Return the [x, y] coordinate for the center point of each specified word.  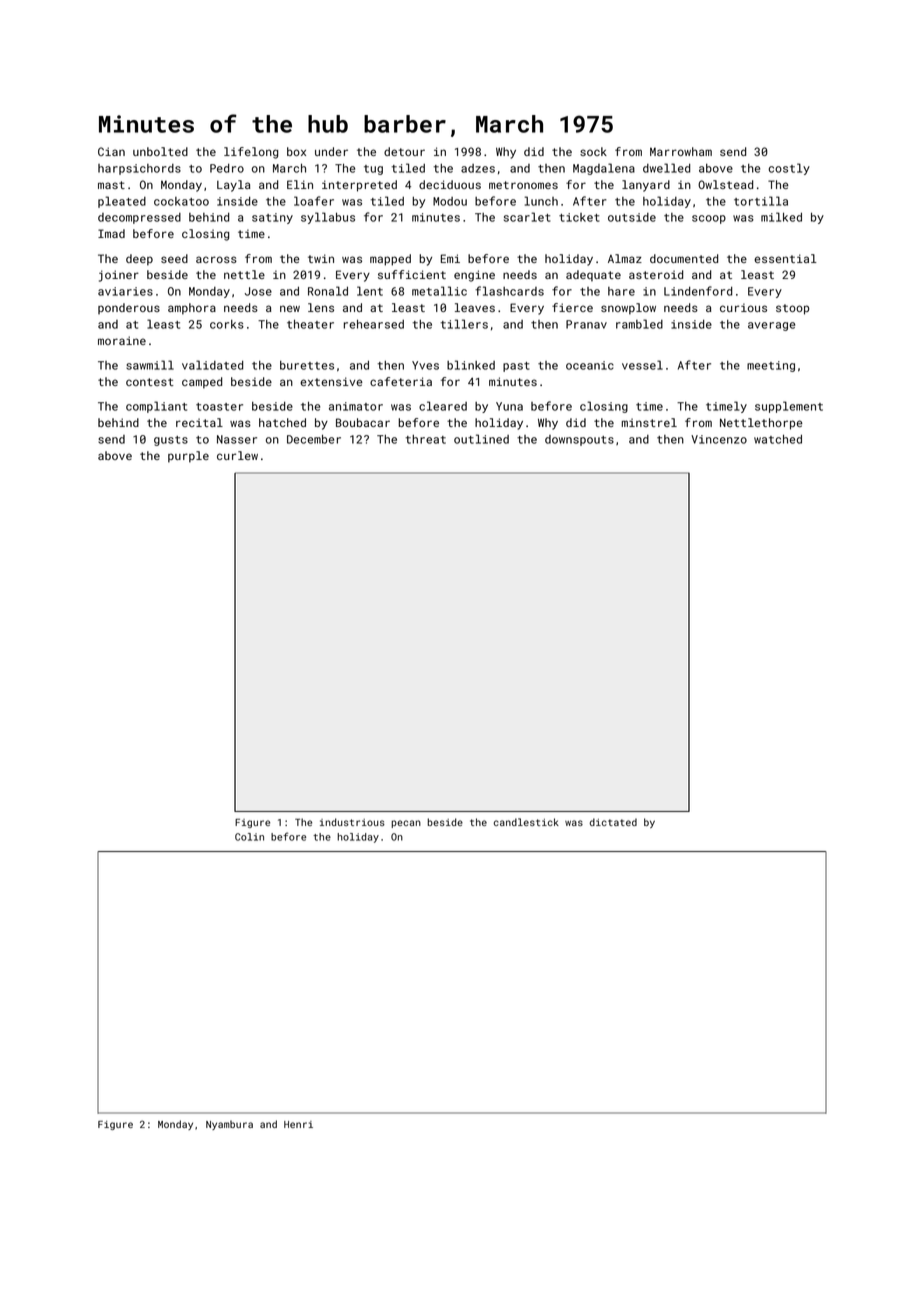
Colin [249, 837]
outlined [481, 439]
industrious [352, 822]
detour [404, 151]
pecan [406, 824]
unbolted [160, 151]
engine [474, 276]
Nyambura [229, 1125]
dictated [613, 822]
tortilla [761, 201]
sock [593, 151]
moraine [122, 340]
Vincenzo [719, 439]
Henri [298, 1124]
